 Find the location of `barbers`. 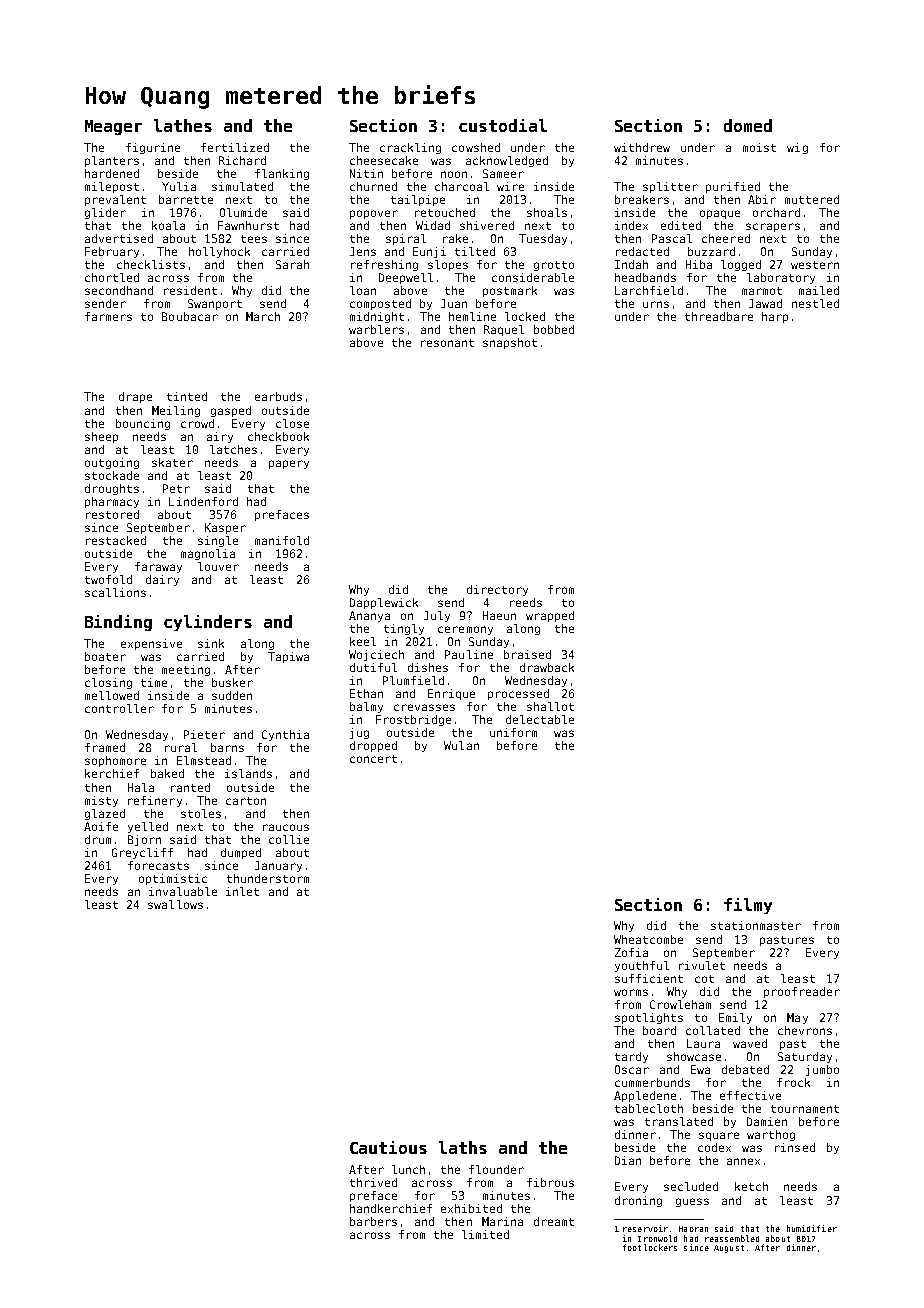

barbers is located at coordinates (373, 1221).
